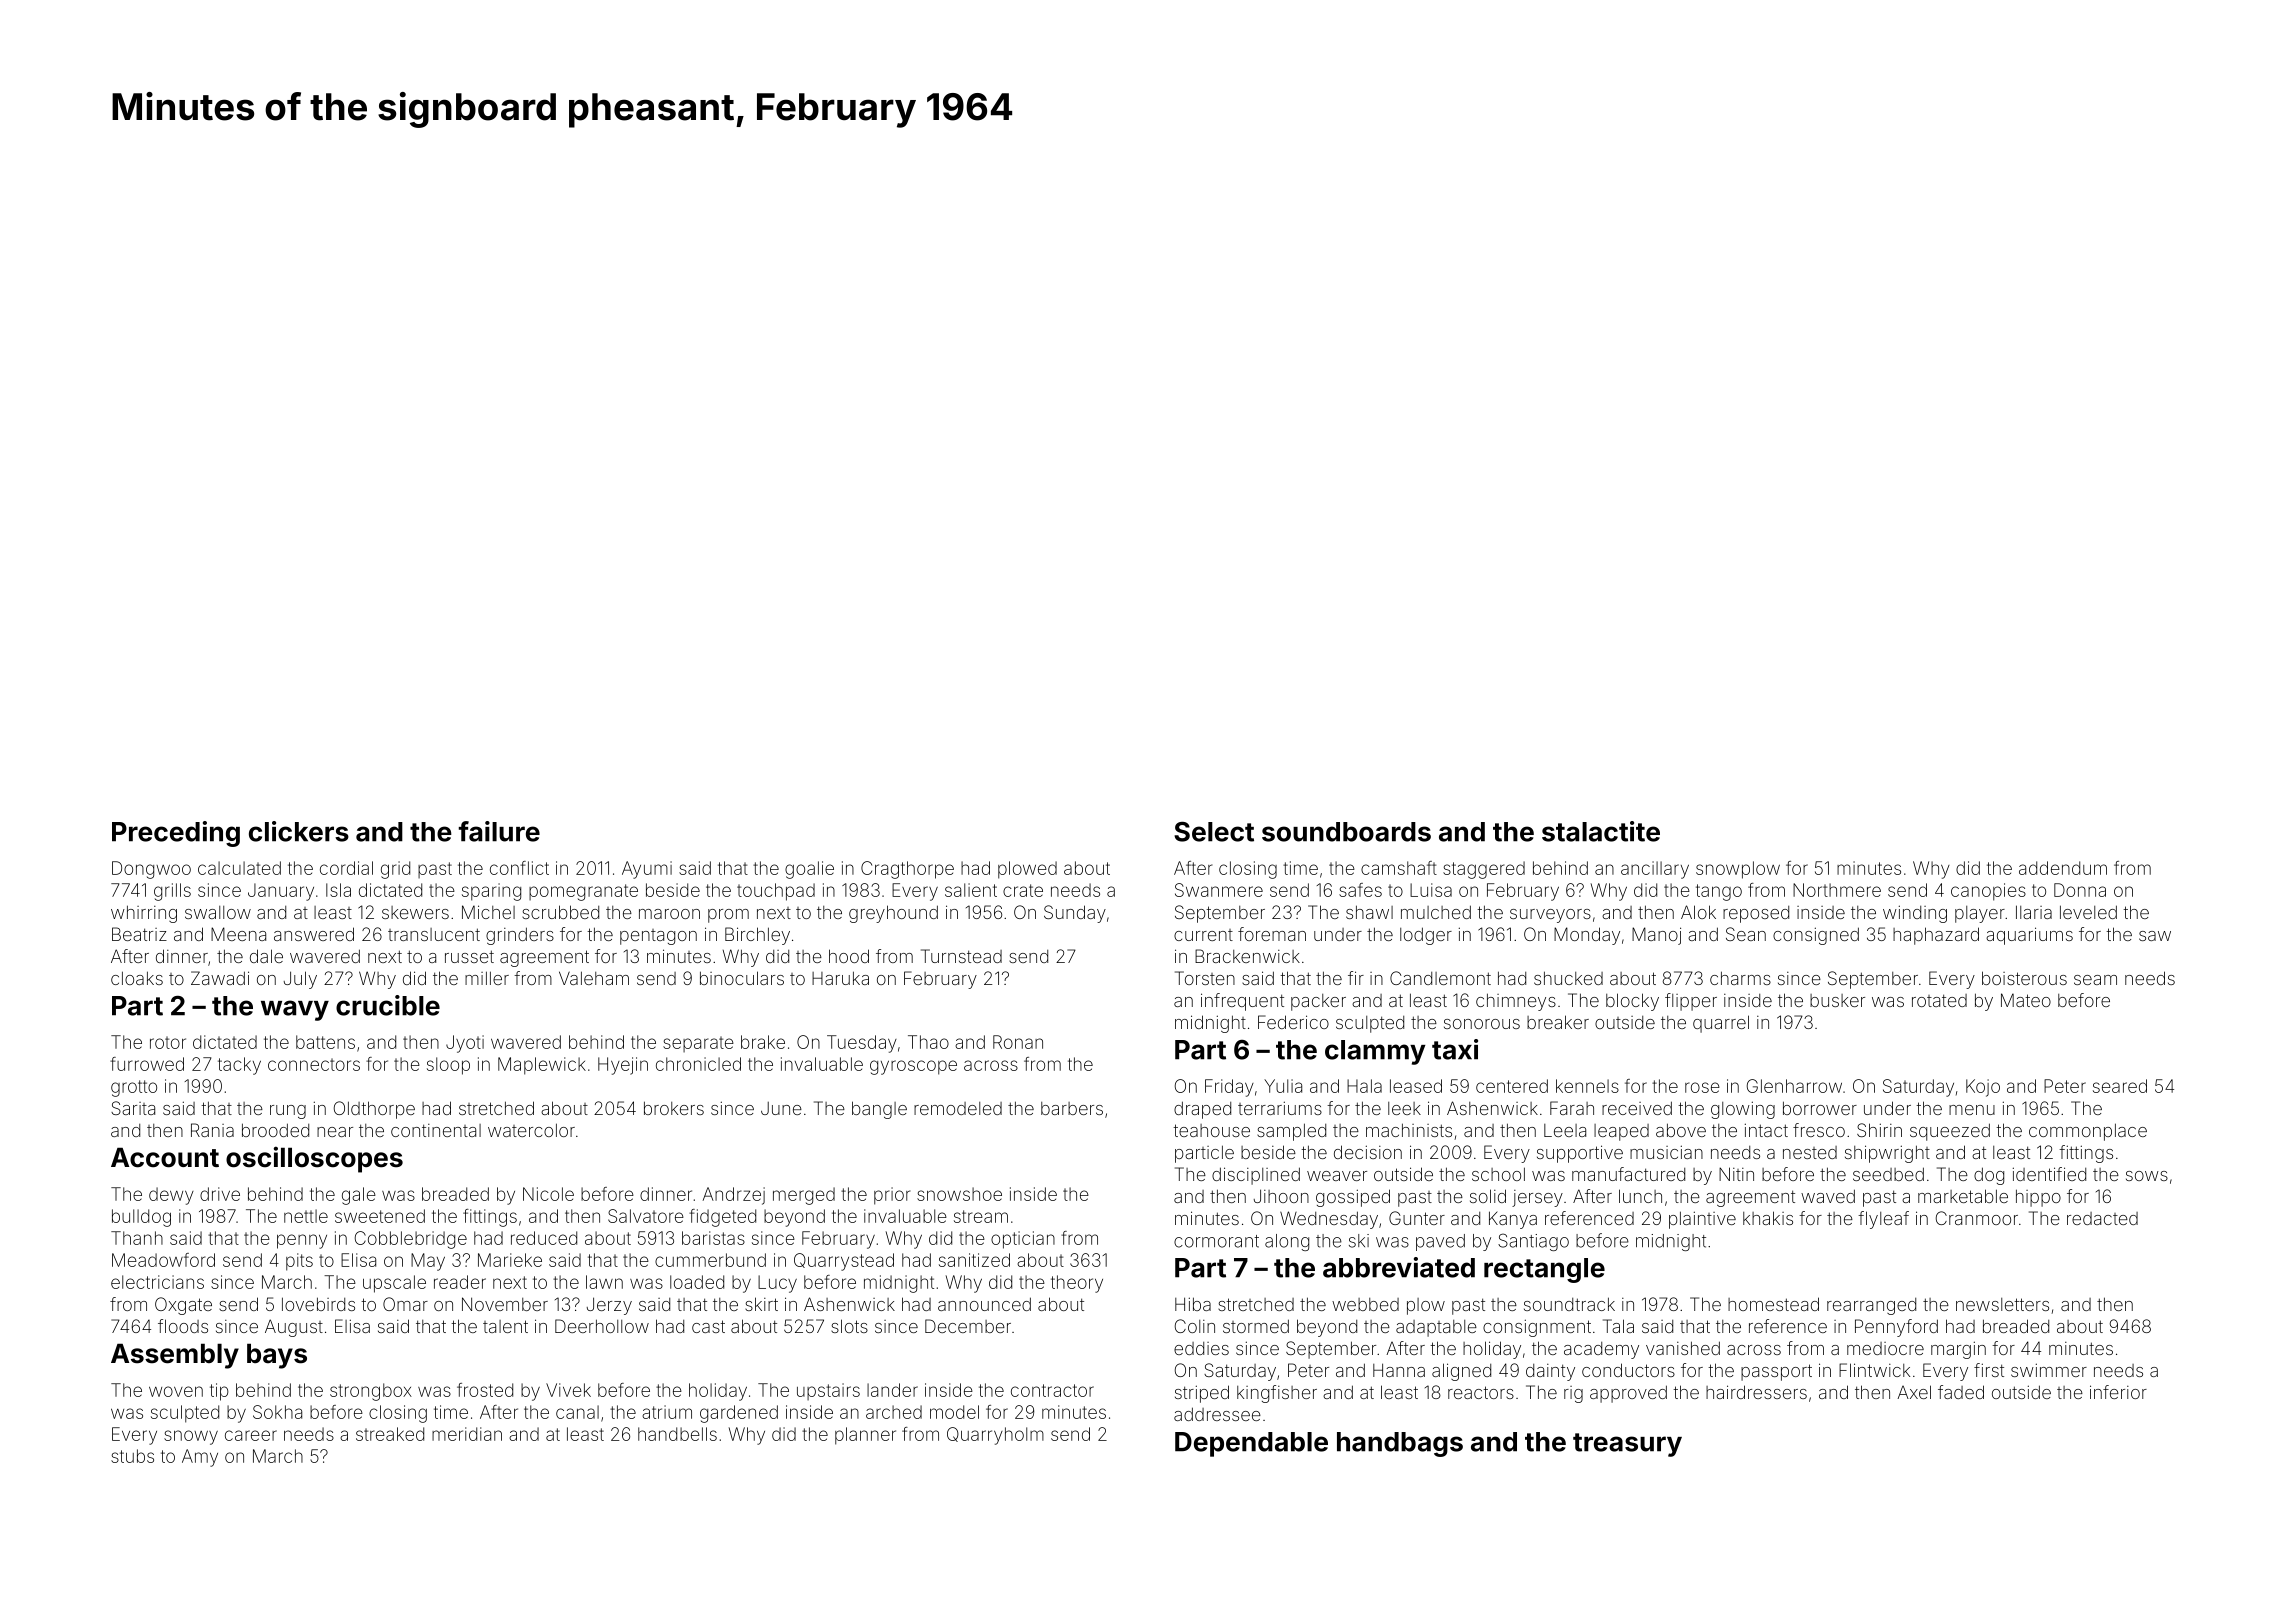 Image resolution: width=2292 pixels, height=1620 pixels. What do you see at coordinates (1719, 892) in the screenshot?
I see `tango` at bounding box center [1719, 892].
